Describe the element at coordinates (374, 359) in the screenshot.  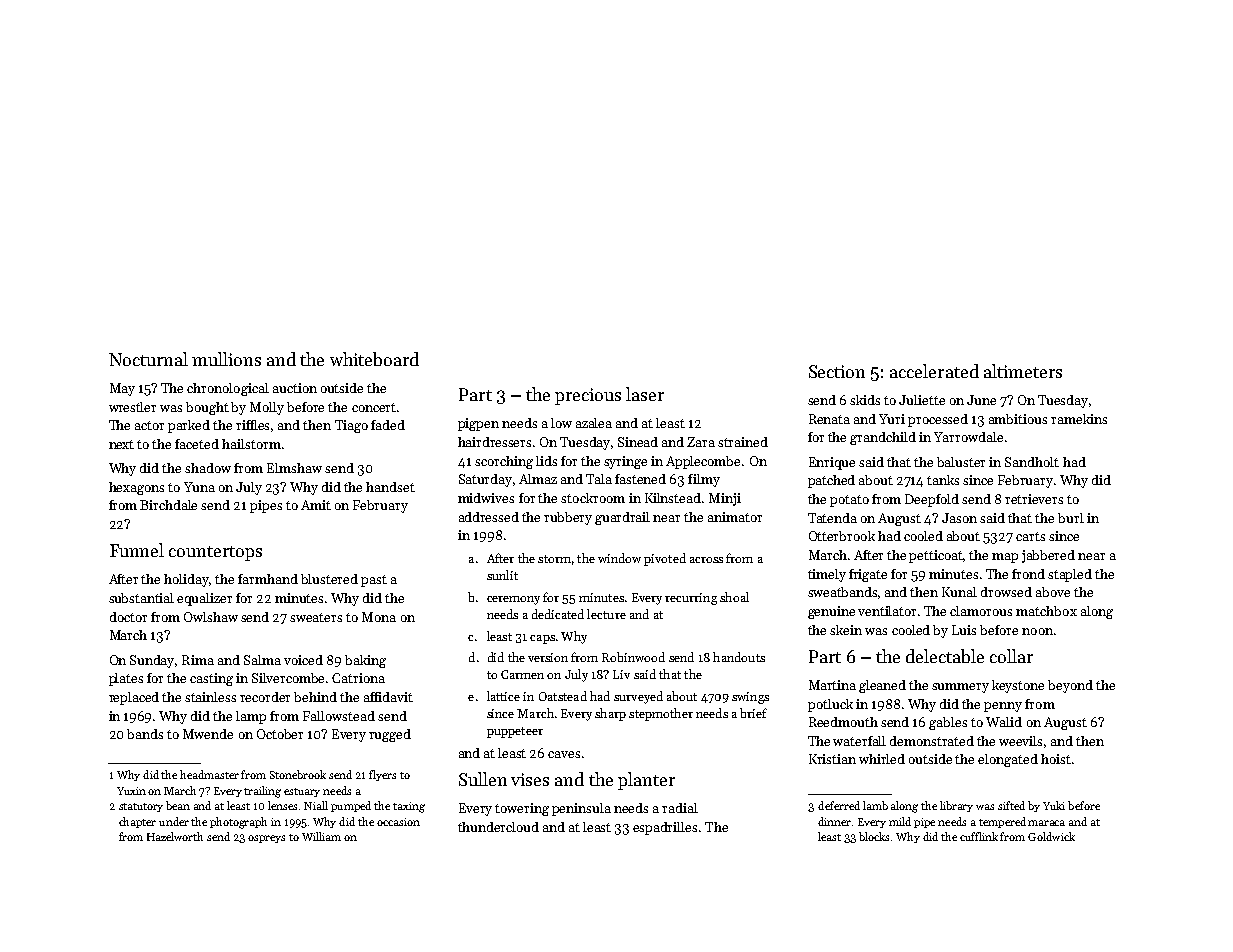
I see `whiteboard` at that location.
